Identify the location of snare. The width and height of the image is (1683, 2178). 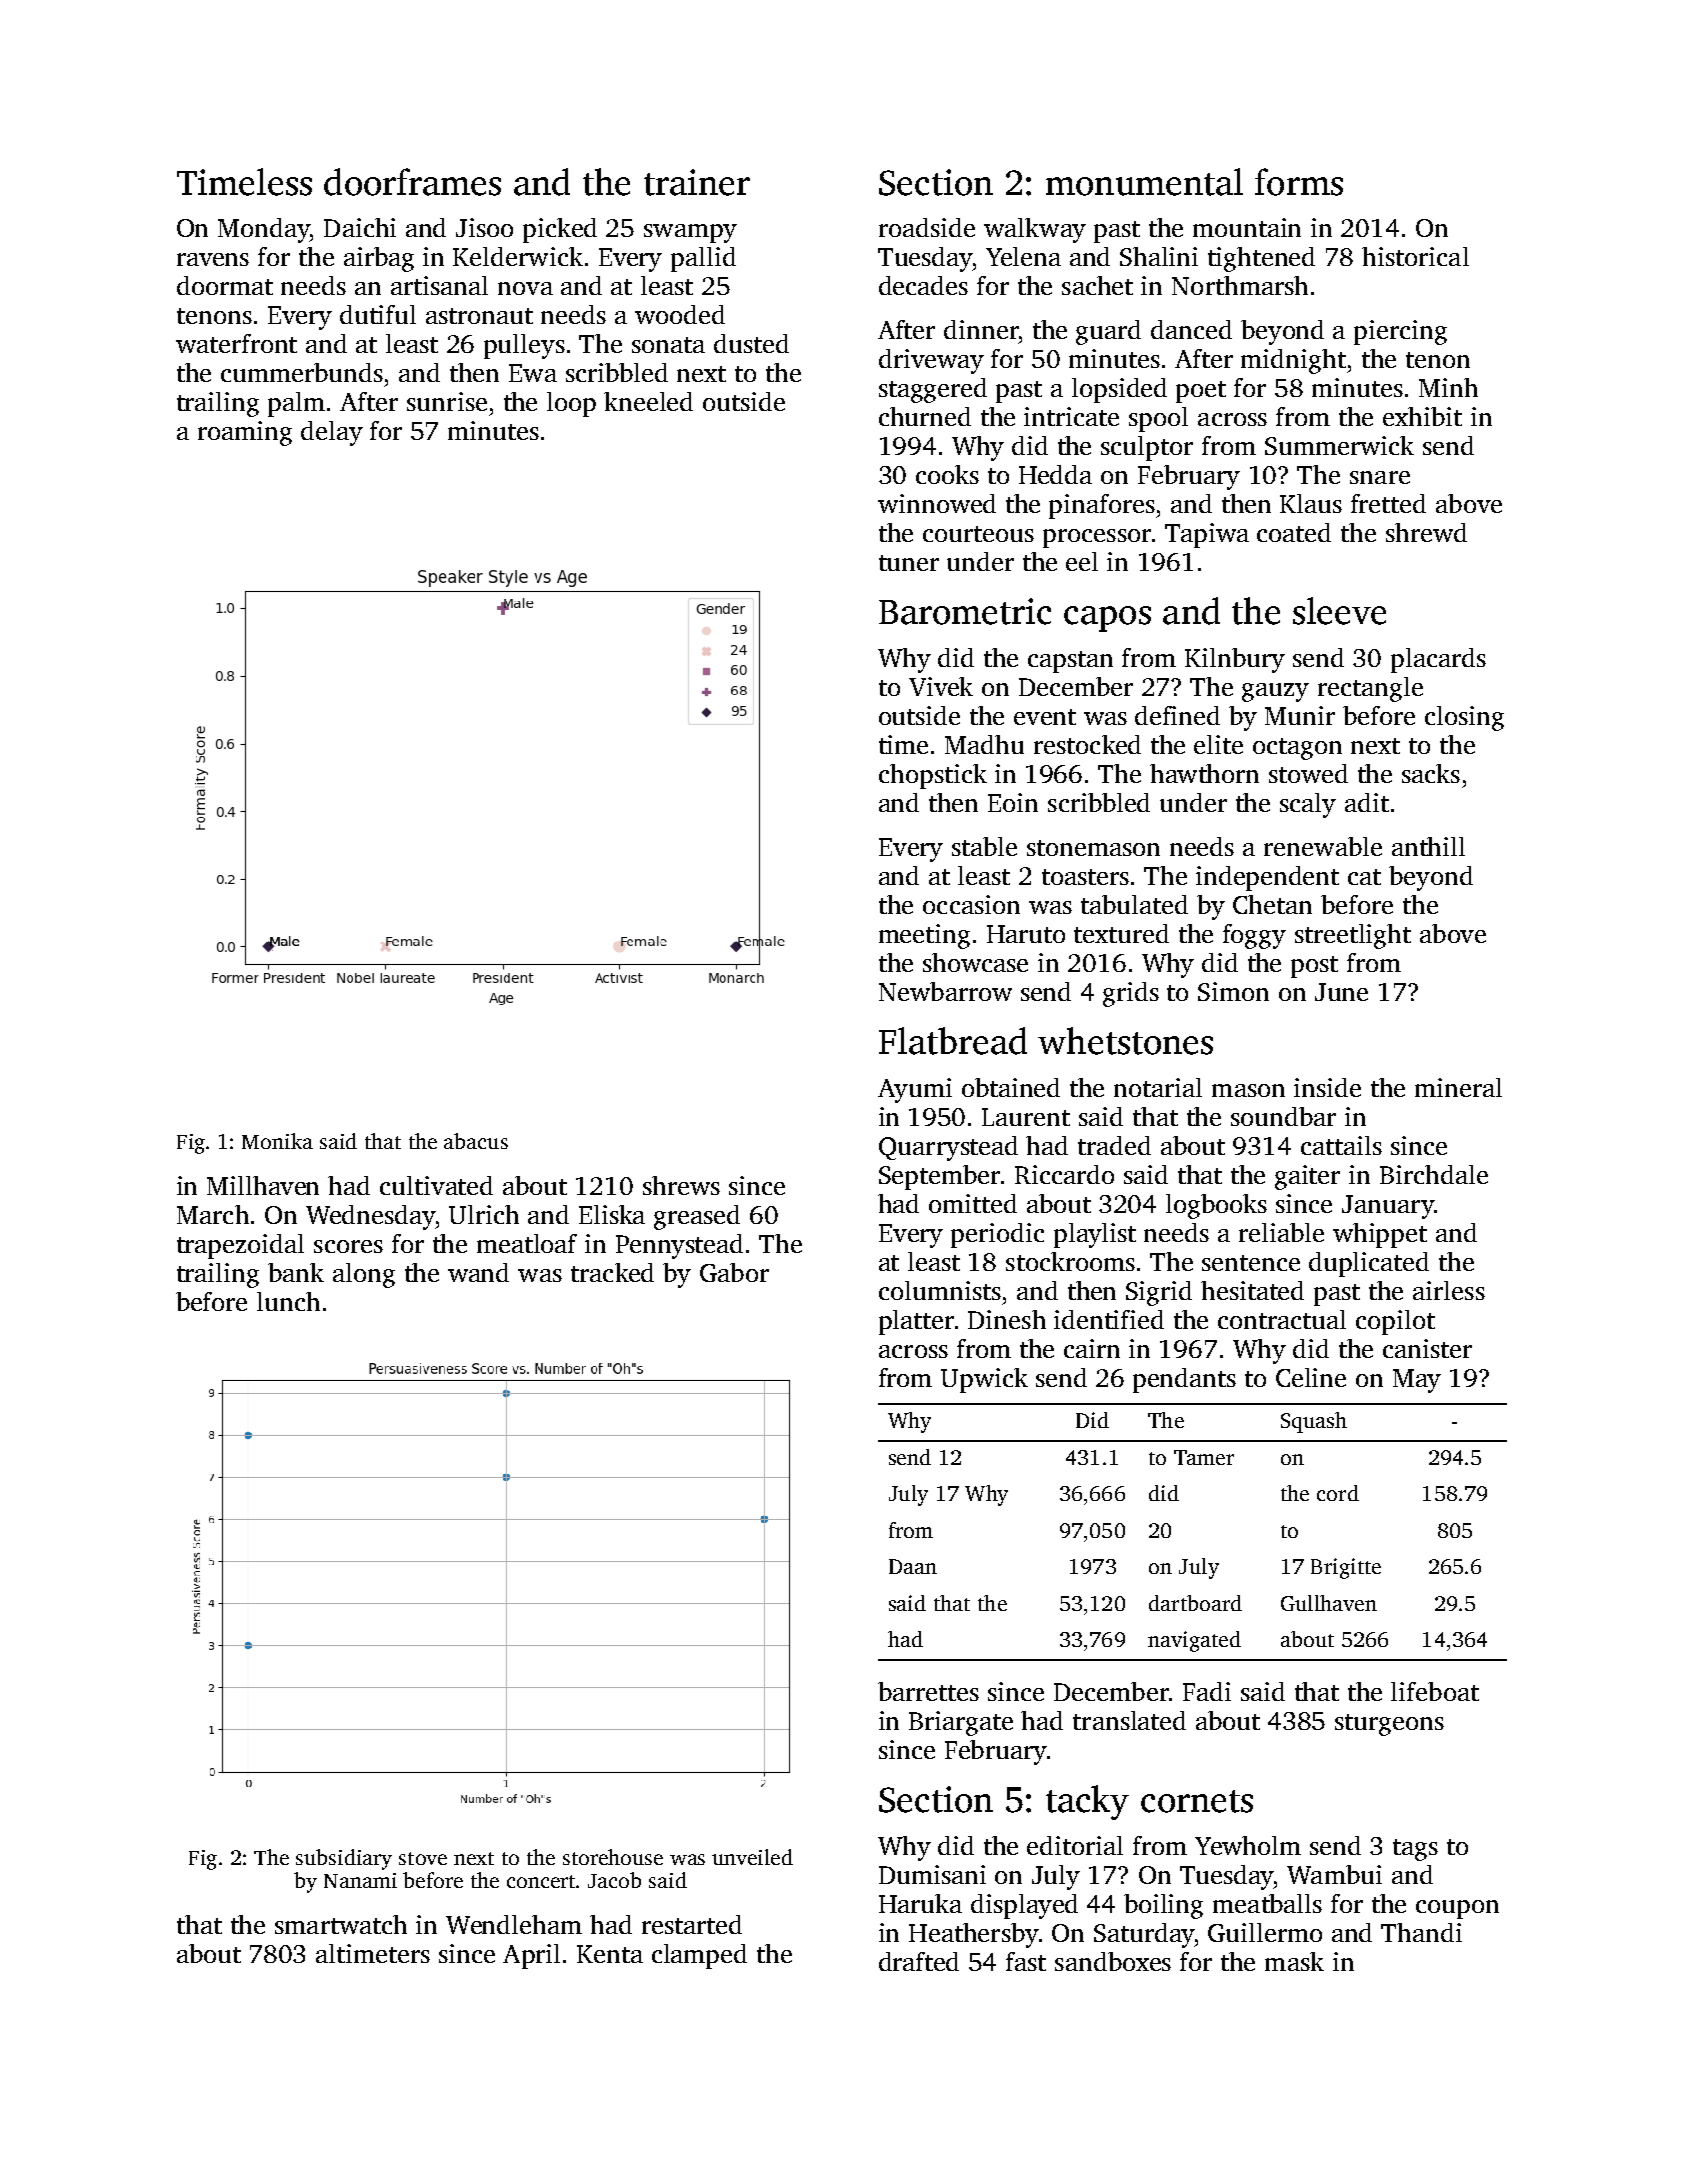
(1380, 477).
